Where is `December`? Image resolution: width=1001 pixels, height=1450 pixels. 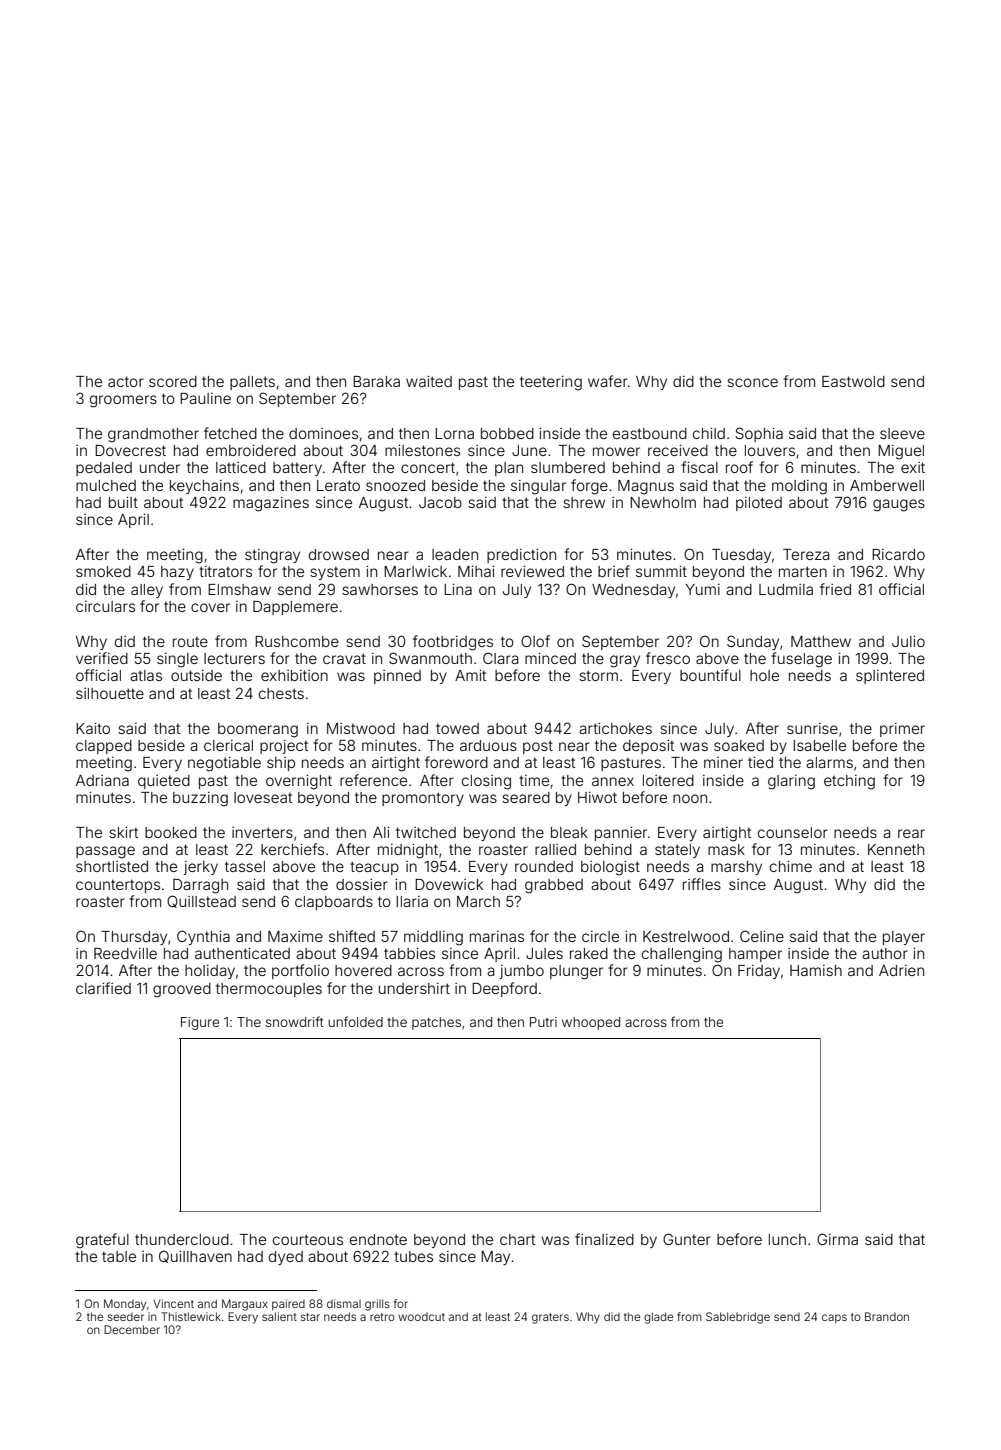 December is located at coordinates (132, 1329).
